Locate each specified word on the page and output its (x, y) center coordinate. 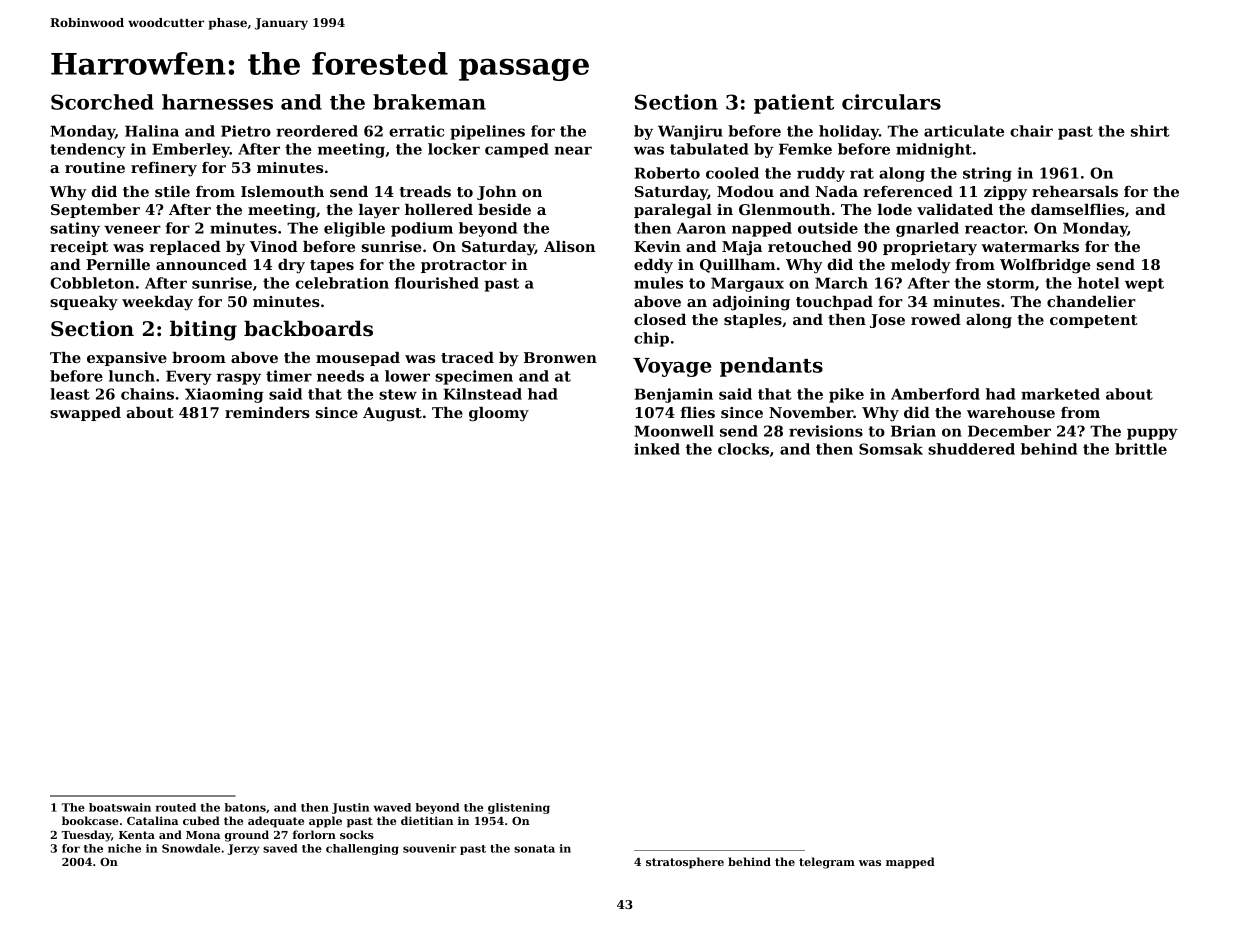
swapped (85, 414)
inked (657, 449)
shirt (1150, 131)
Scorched (102, 102)
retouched (810, 246)
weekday (157, 303)
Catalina (152, 820)
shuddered (971, 449)
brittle (1141, 449)
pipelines (487, 132)
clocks (743, 449)
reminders (267, 412)
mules (658, 283)
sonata (534, 849)
